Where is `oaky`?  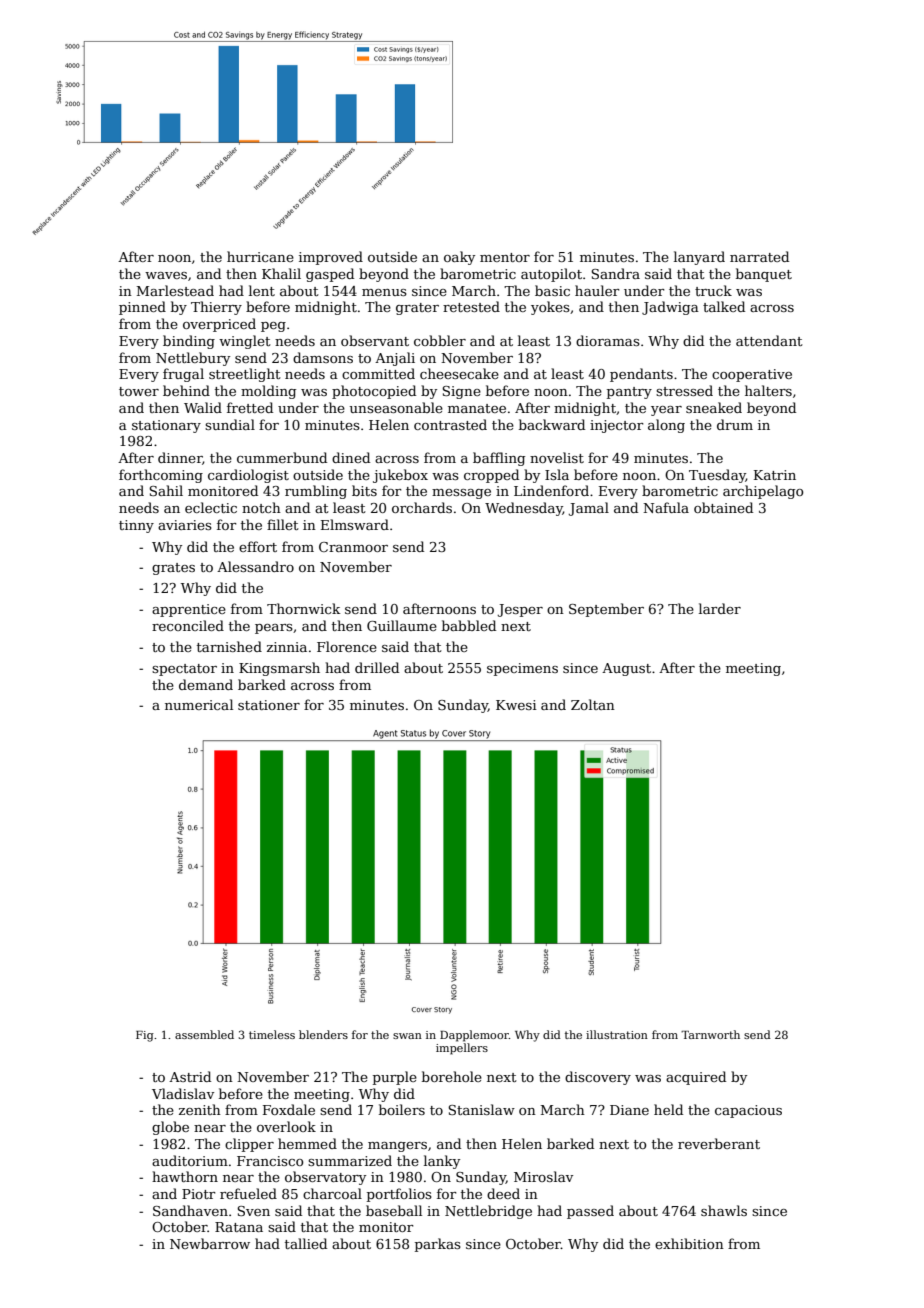
oaky is located at coordinates (459, 258).
